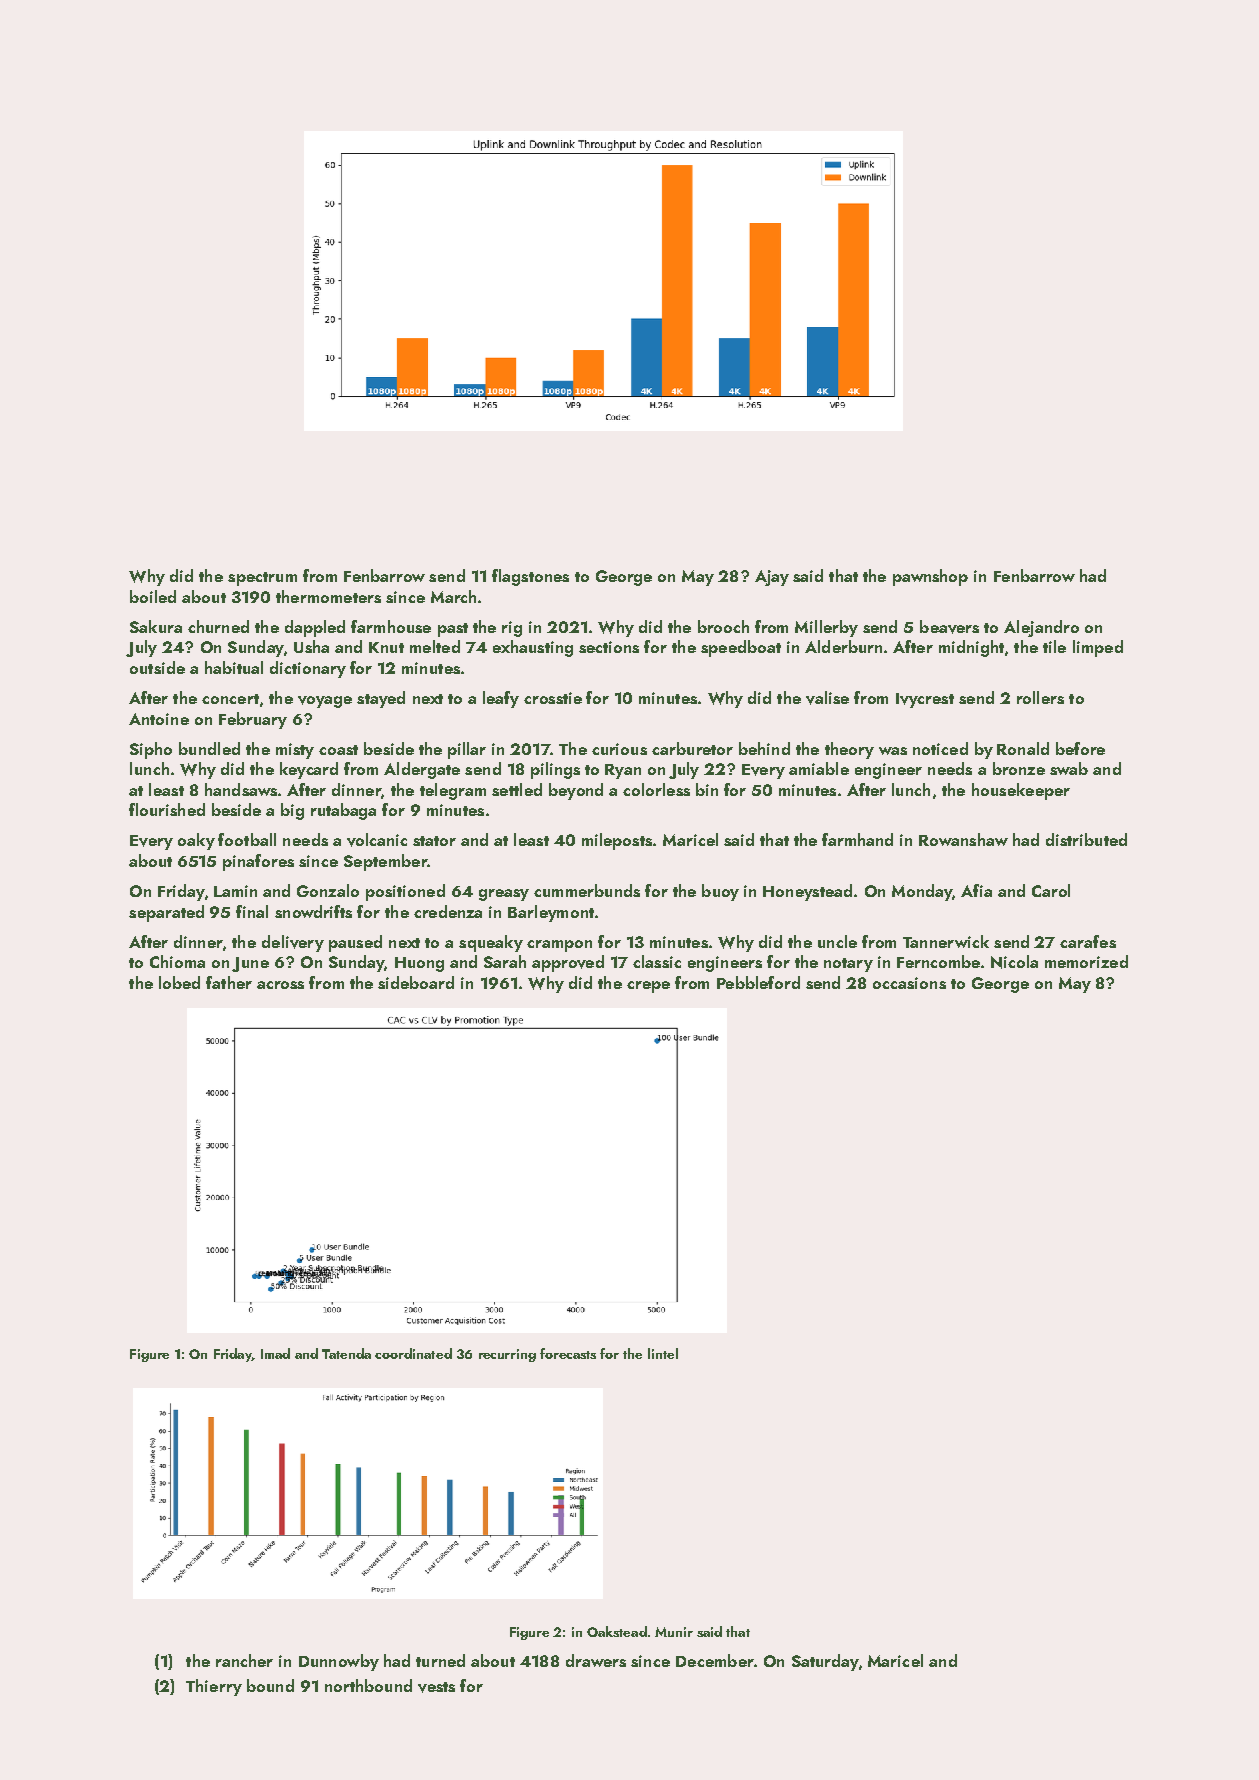 The width and height of the screenshot is (1259, 1780). Describe the element at coordinates (568, 1353) in the screenshot. I see `forecasts` at that location.
